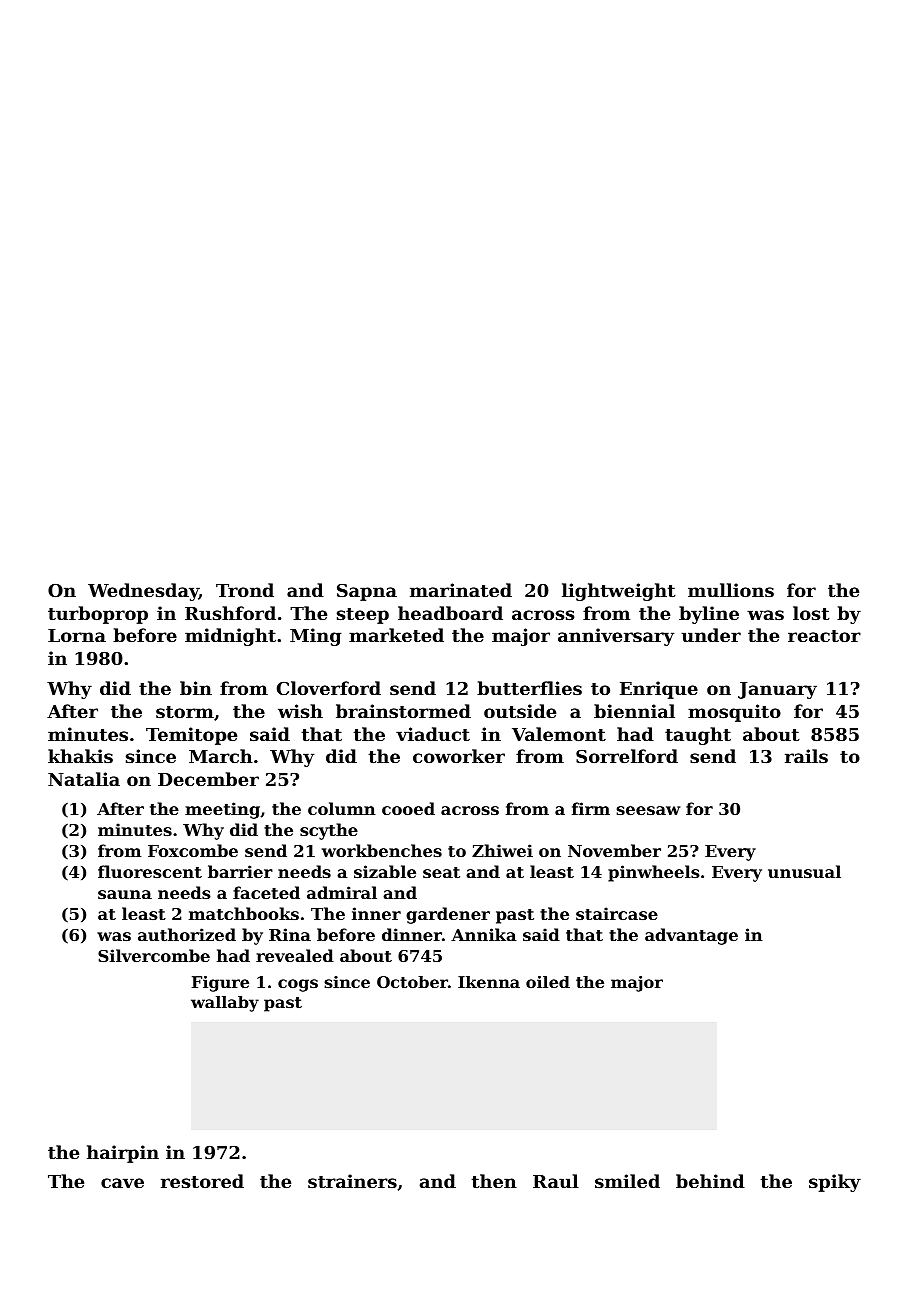 The height and width of the screenshot is (1316, 908). What do you see at coordinates (835, 1183) in the screenshot?
I see `spiky` at bounding box center [835, 1183].
